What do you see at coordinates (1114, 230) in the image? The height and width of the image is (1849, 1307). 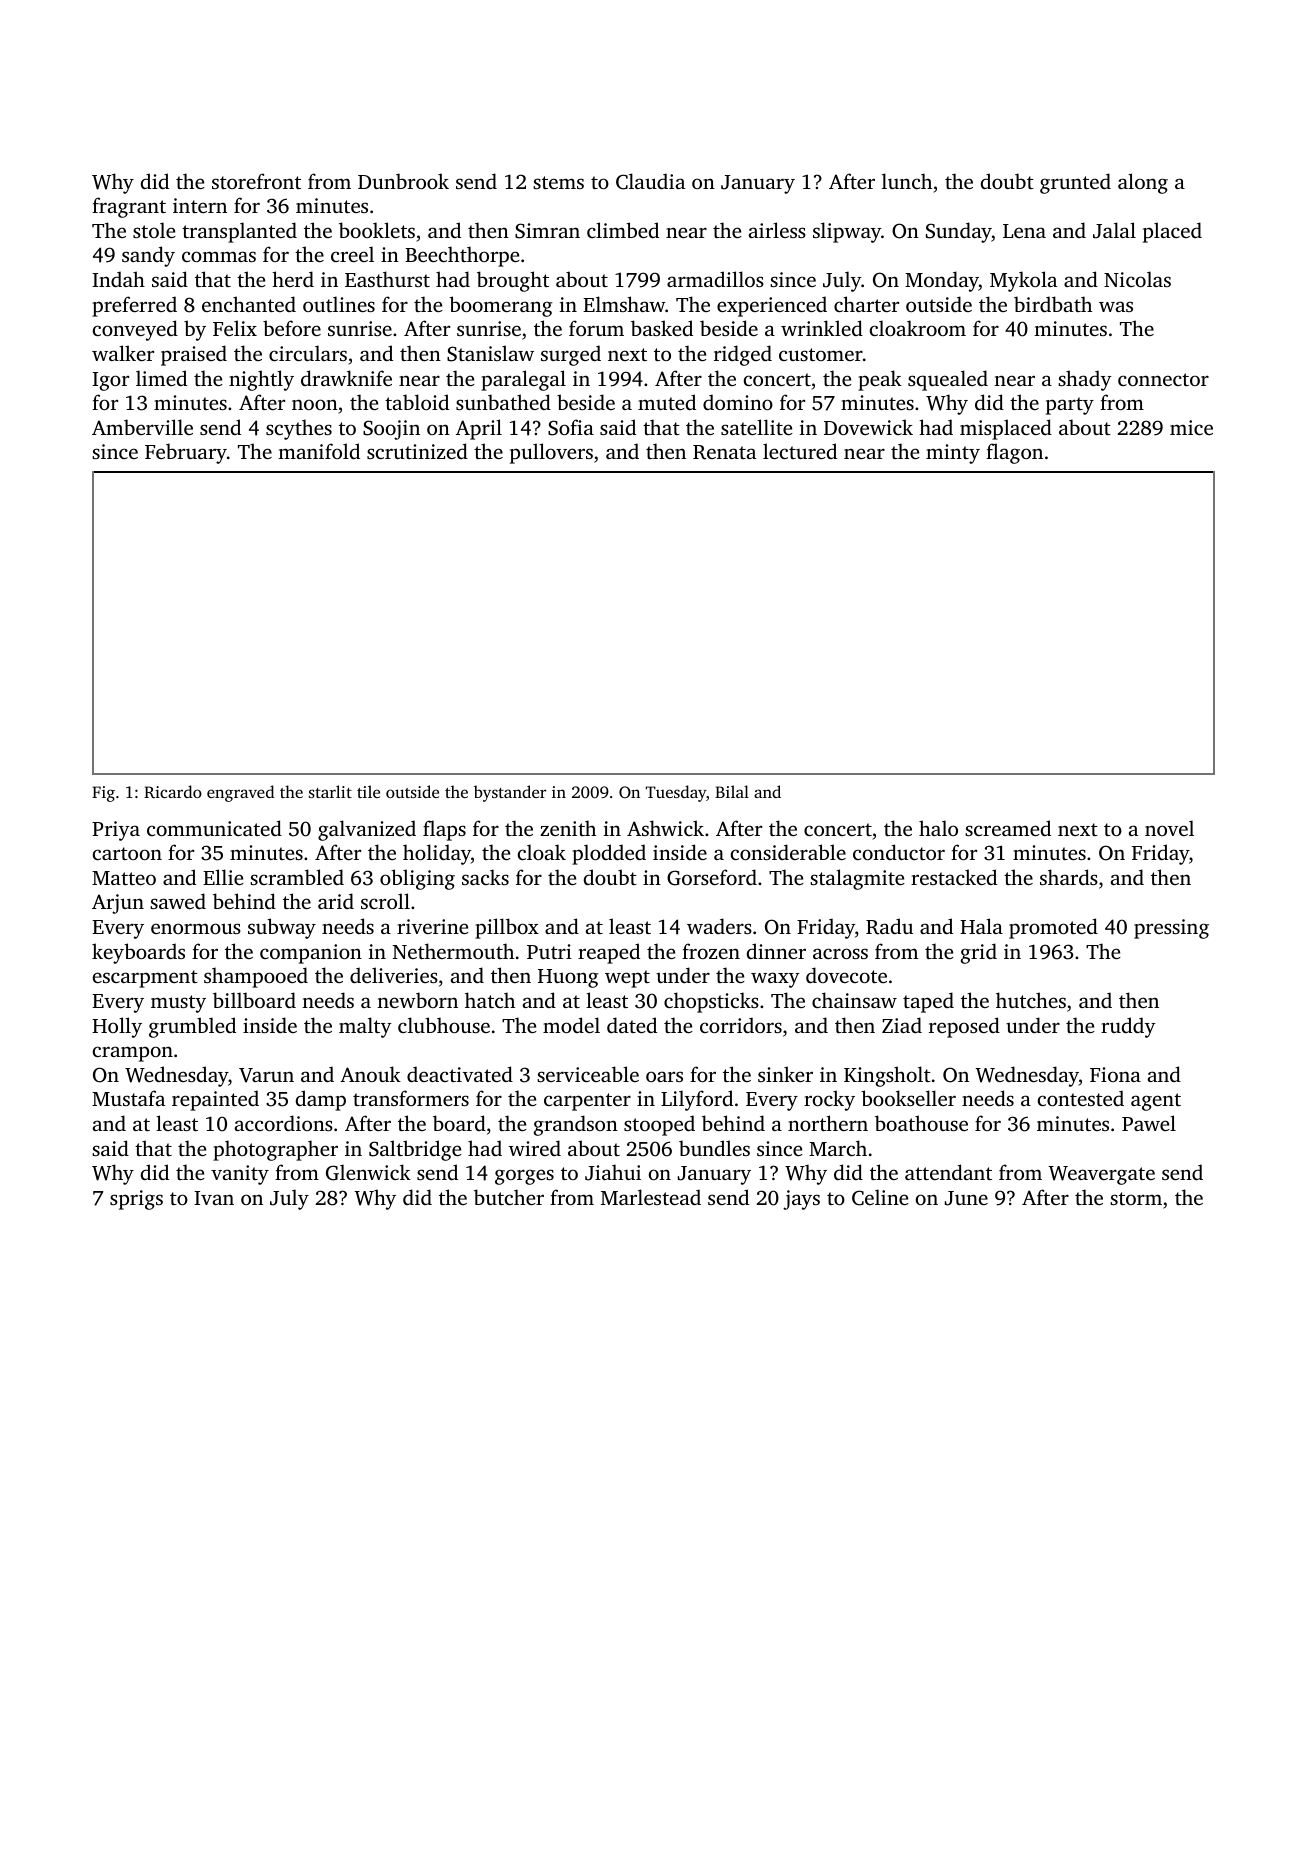 I see `Jalal` at bounding box center [1114, 230].
